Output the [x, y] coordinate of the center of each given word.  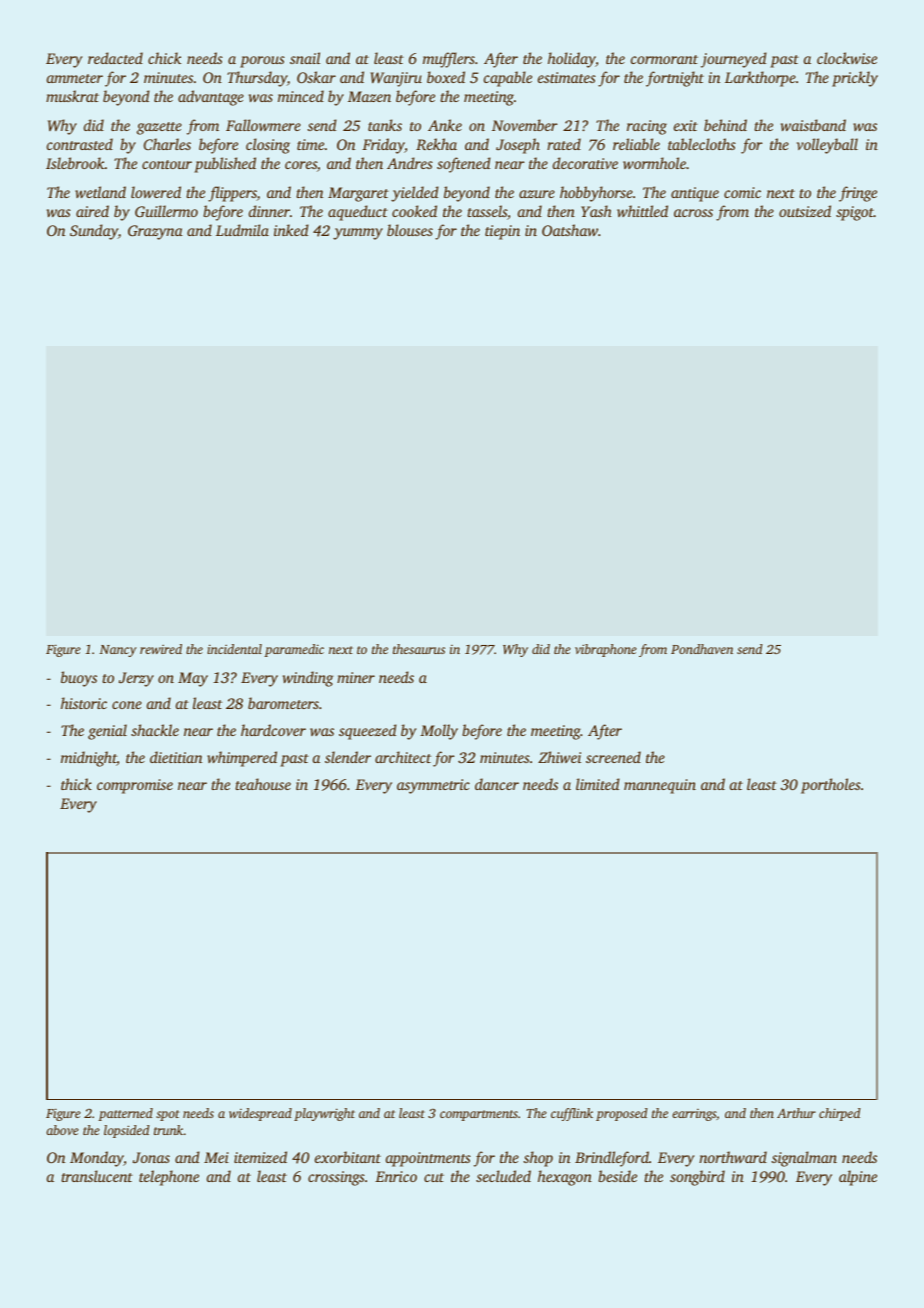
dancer [497, 784]
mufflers [449, 60]
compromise [135, 786]
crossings [336, 1178]
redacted [115, 58]
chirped [840, 1114]
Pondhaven [702, 649]
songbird [697, 1178]
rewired [161, 649]
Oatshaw [570, 230]
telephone [169, 1178]
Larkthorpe [760, 79]
